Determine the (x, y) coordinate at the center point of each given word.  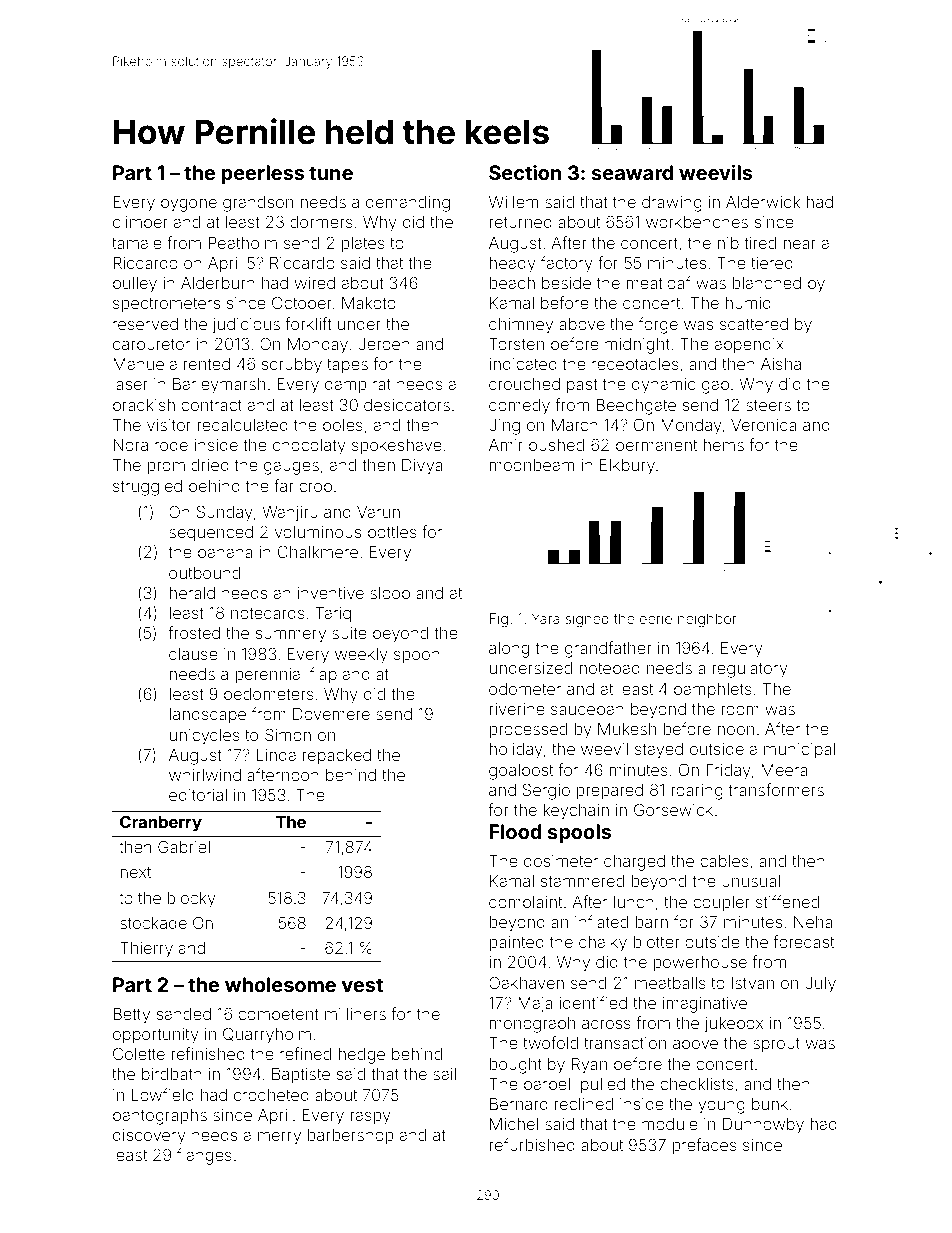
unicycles (205, 737)
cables (724, 861)
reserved (145, 324)
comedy (519, 407)
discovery (149, 1137)
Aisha (781, 364)
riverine (517, 709)
